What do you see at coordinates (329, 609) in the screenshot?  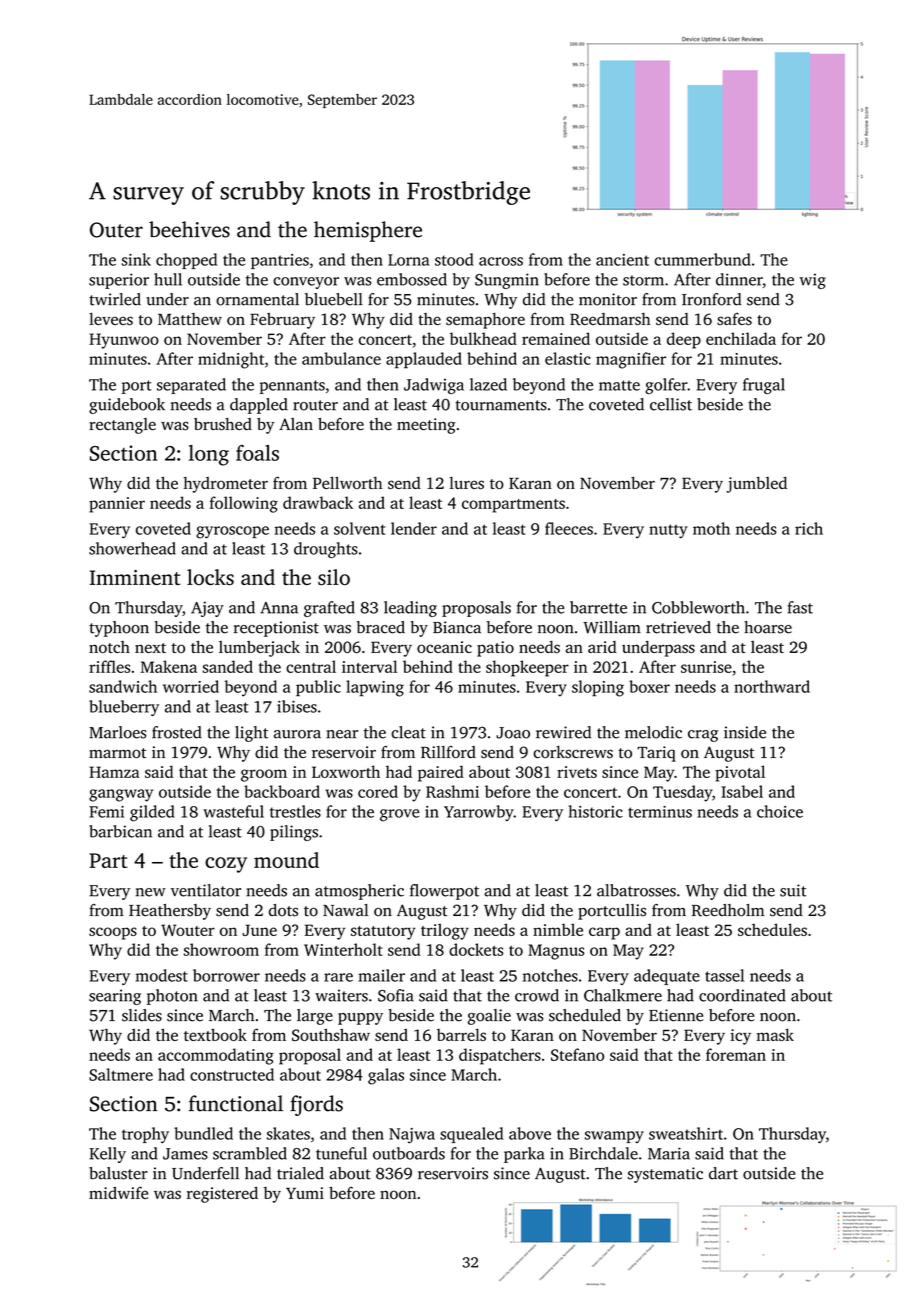 I see `grafted` at bounding box center [329, 609].
